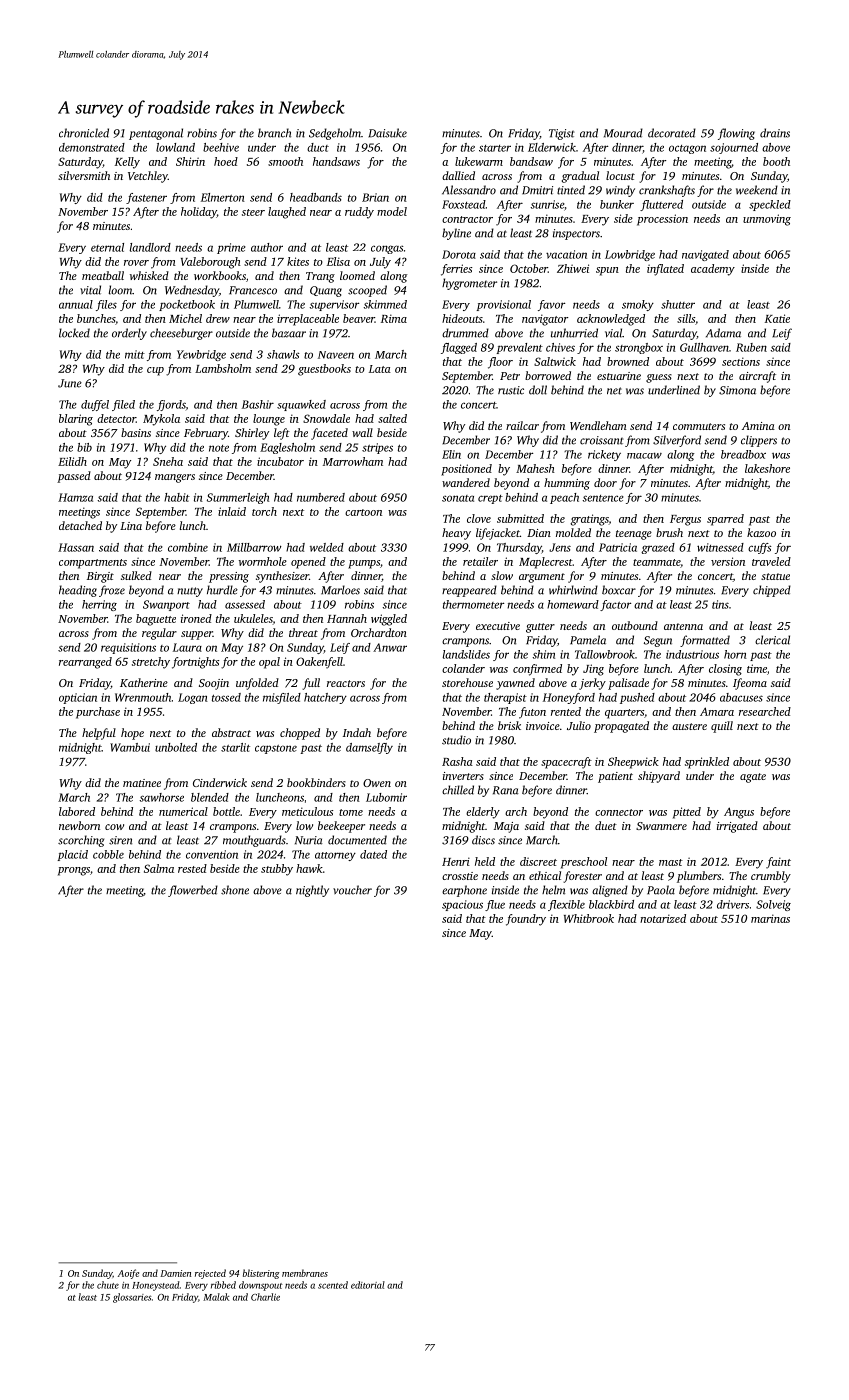 The height and width of the page is (1400, 849). What do you see at coordinates (562, 134) in the page?
I see `Tigist` at bounding box center [562, 134].
